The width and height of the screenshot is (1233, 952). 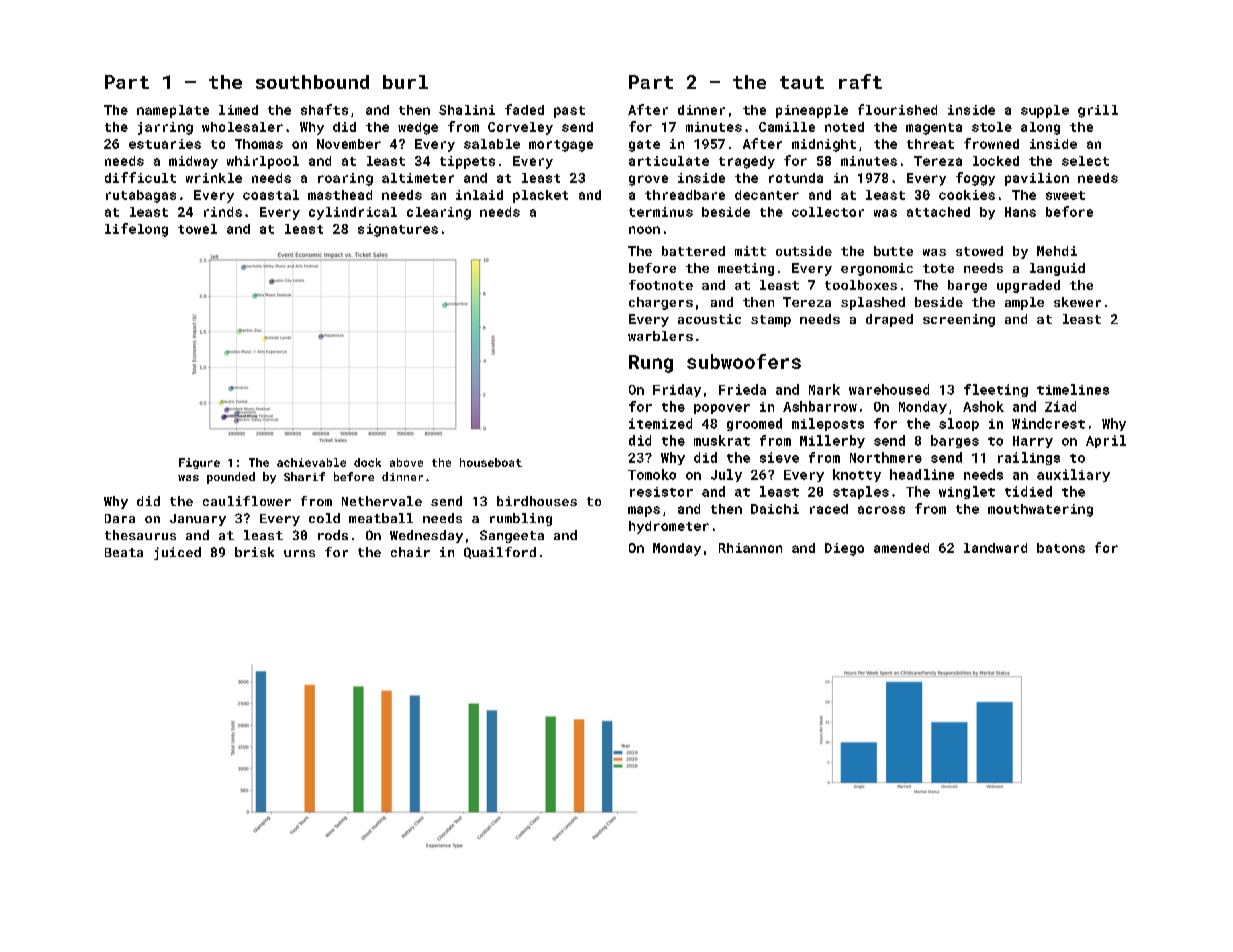 What do you see at coordinates (193, 162) in the screenshot?
I see `midway` at bounding box center [193, 162].
